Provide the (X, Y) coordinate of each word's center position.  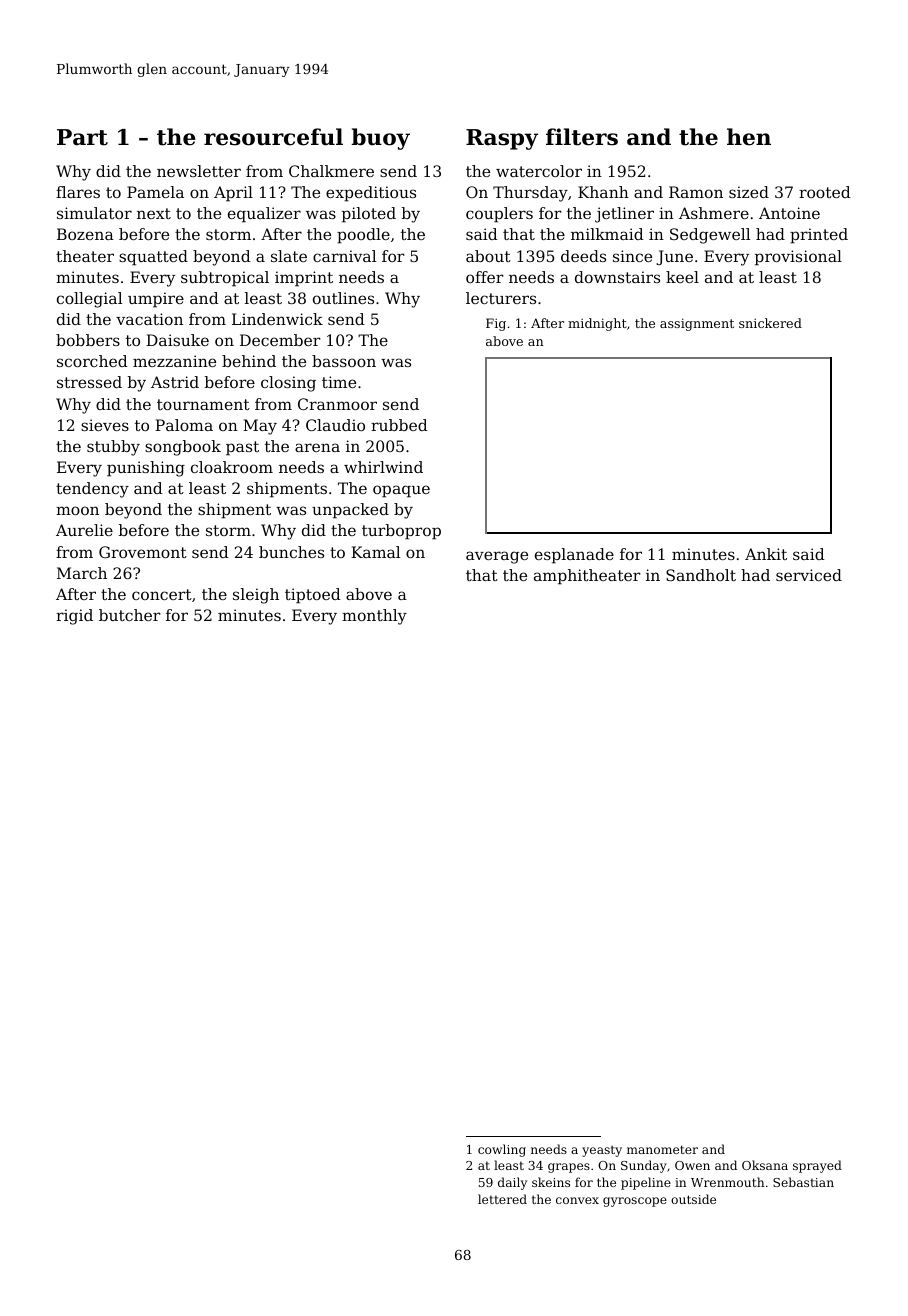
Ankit (766, 554)
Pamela (155, 192)
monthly (374, 617)
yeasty (602, 1151)
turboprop (401, 532)
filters (582, 137)
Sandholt (701, 575)
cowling (502, 1150)
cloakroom (232, 467)
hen (749, 137)
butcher (129, 615)
